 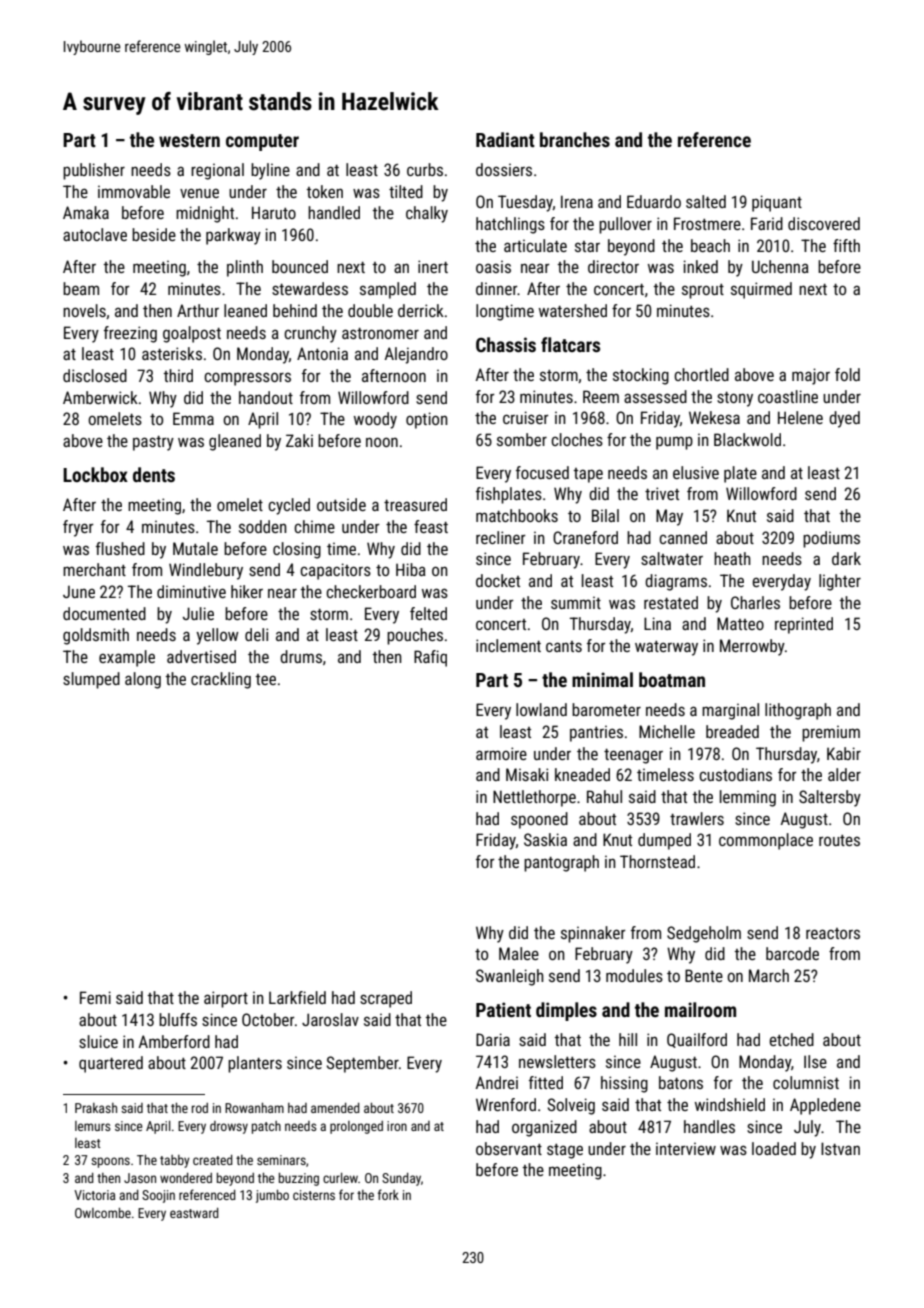 I want to click on podiums, so click(x=831, y=539).
